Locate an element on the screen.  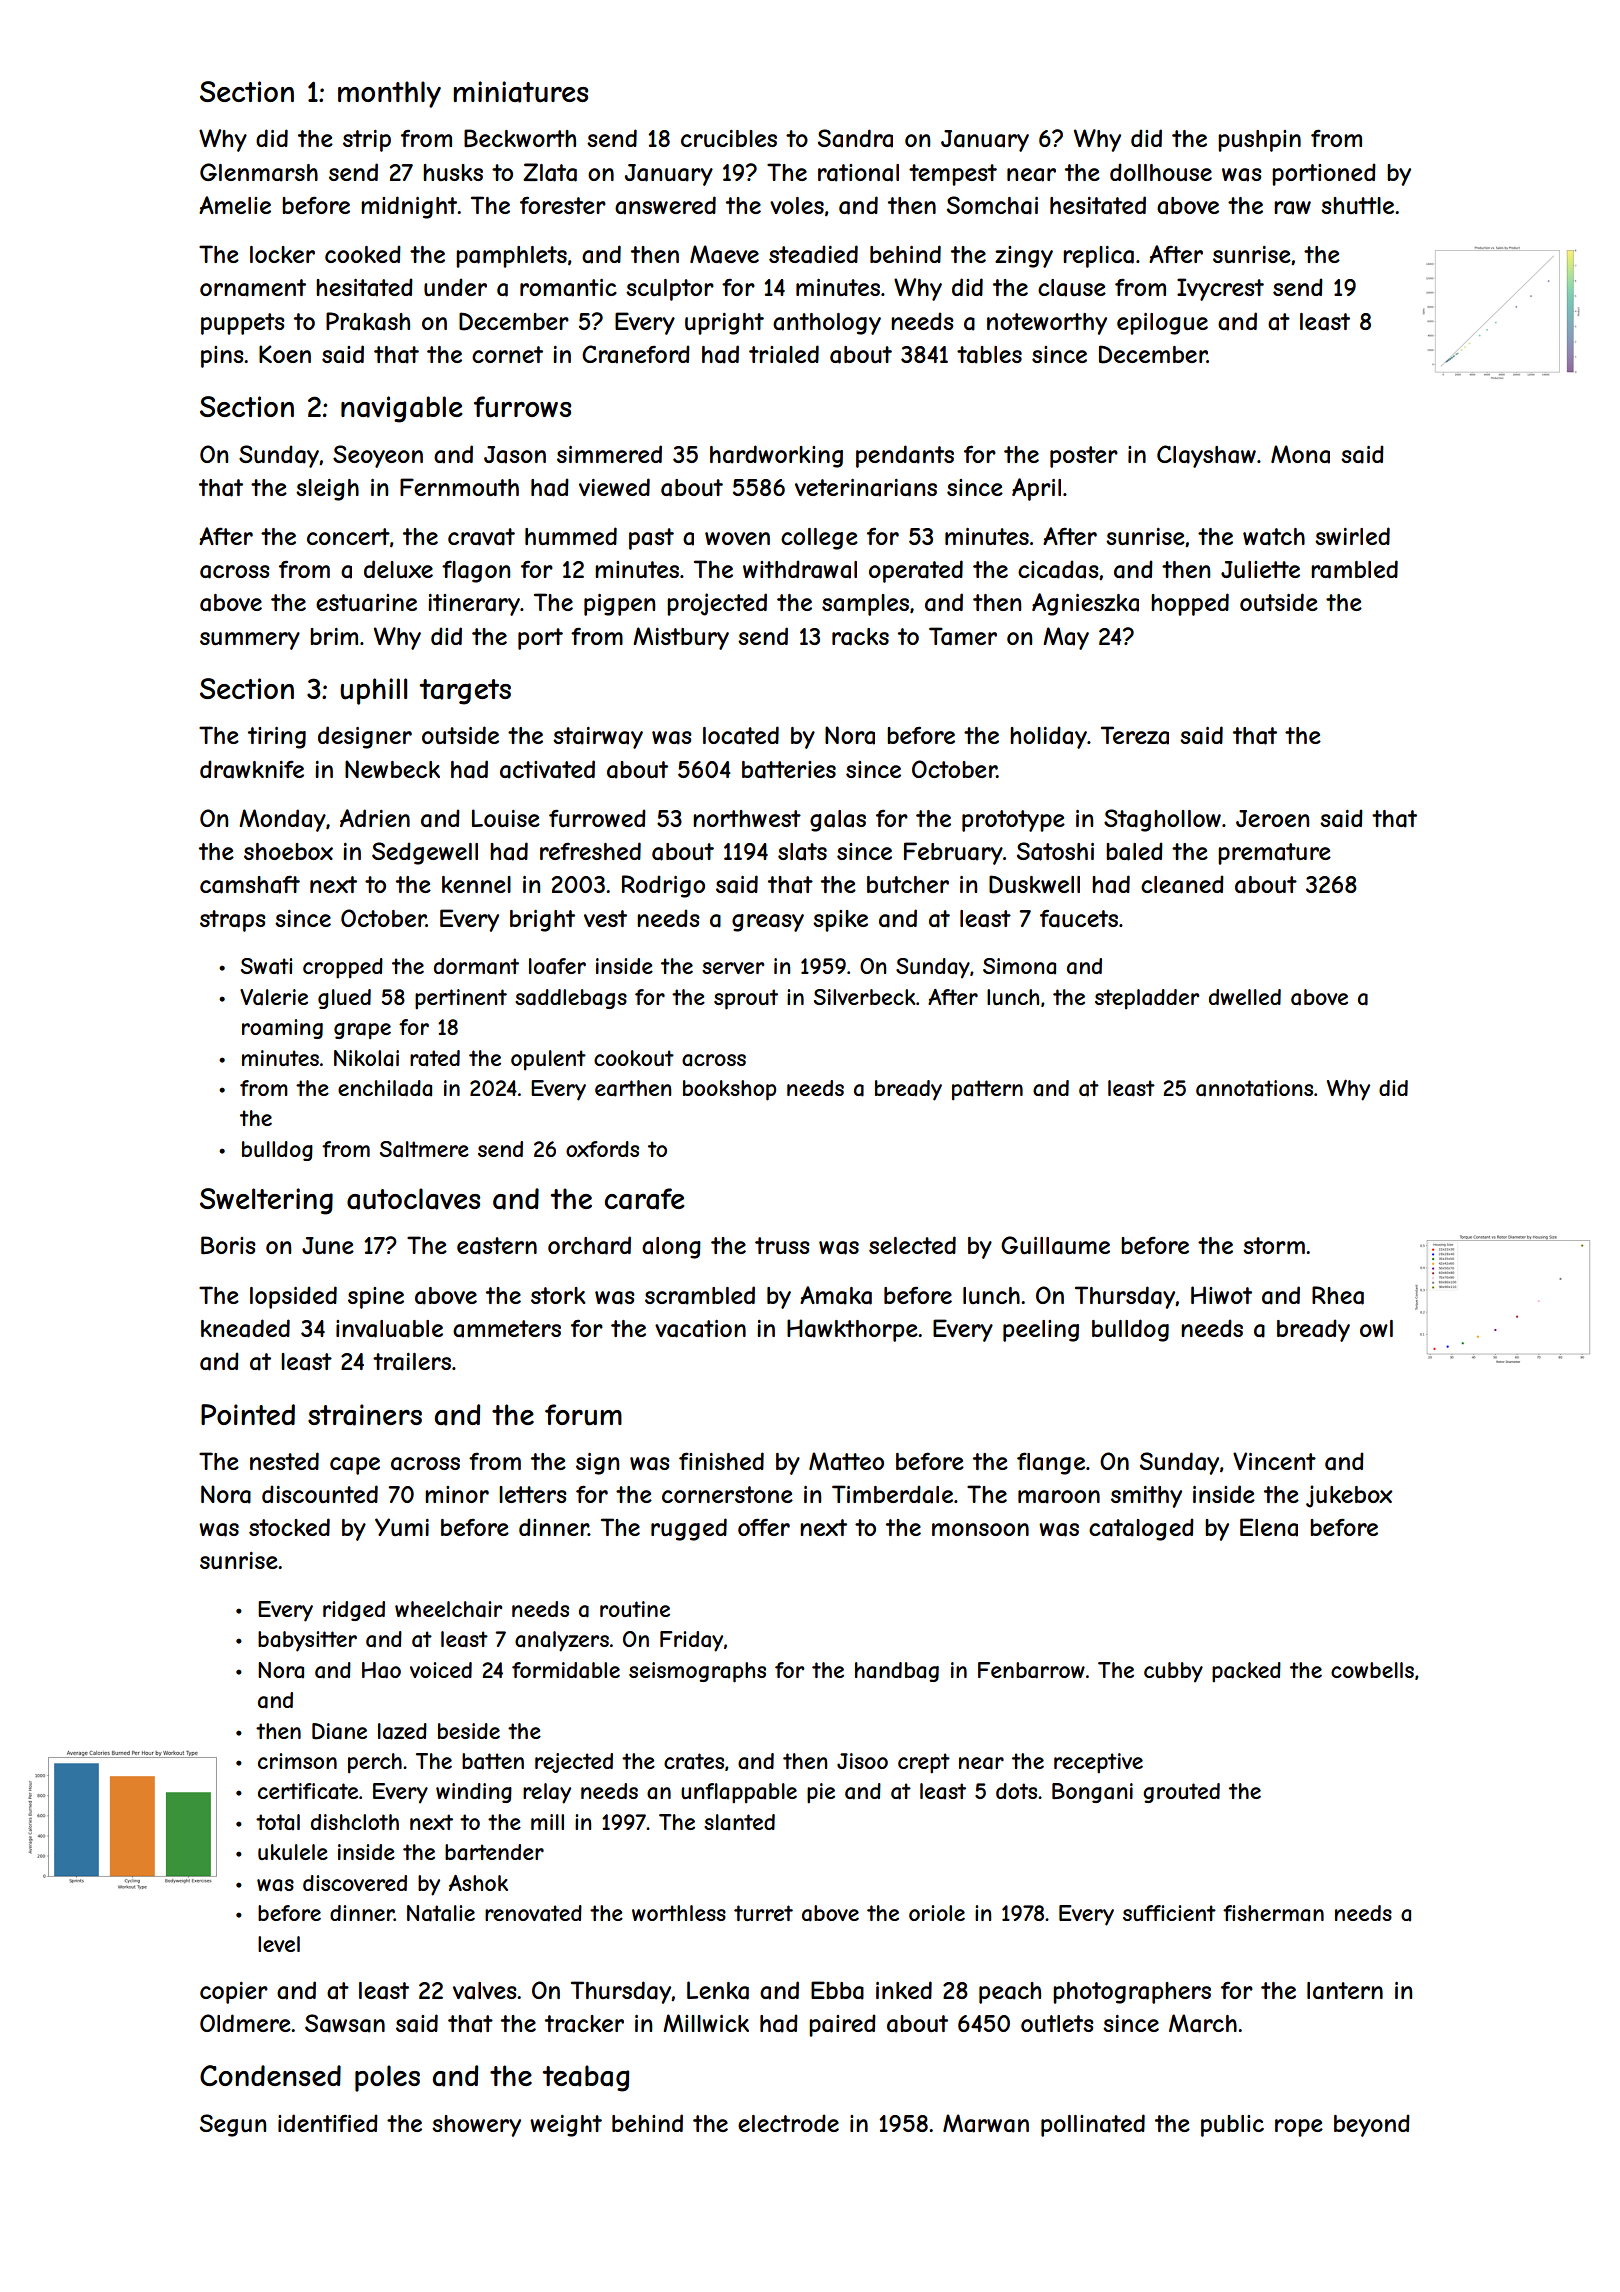
pendants is located at coordinates (905, 456).
